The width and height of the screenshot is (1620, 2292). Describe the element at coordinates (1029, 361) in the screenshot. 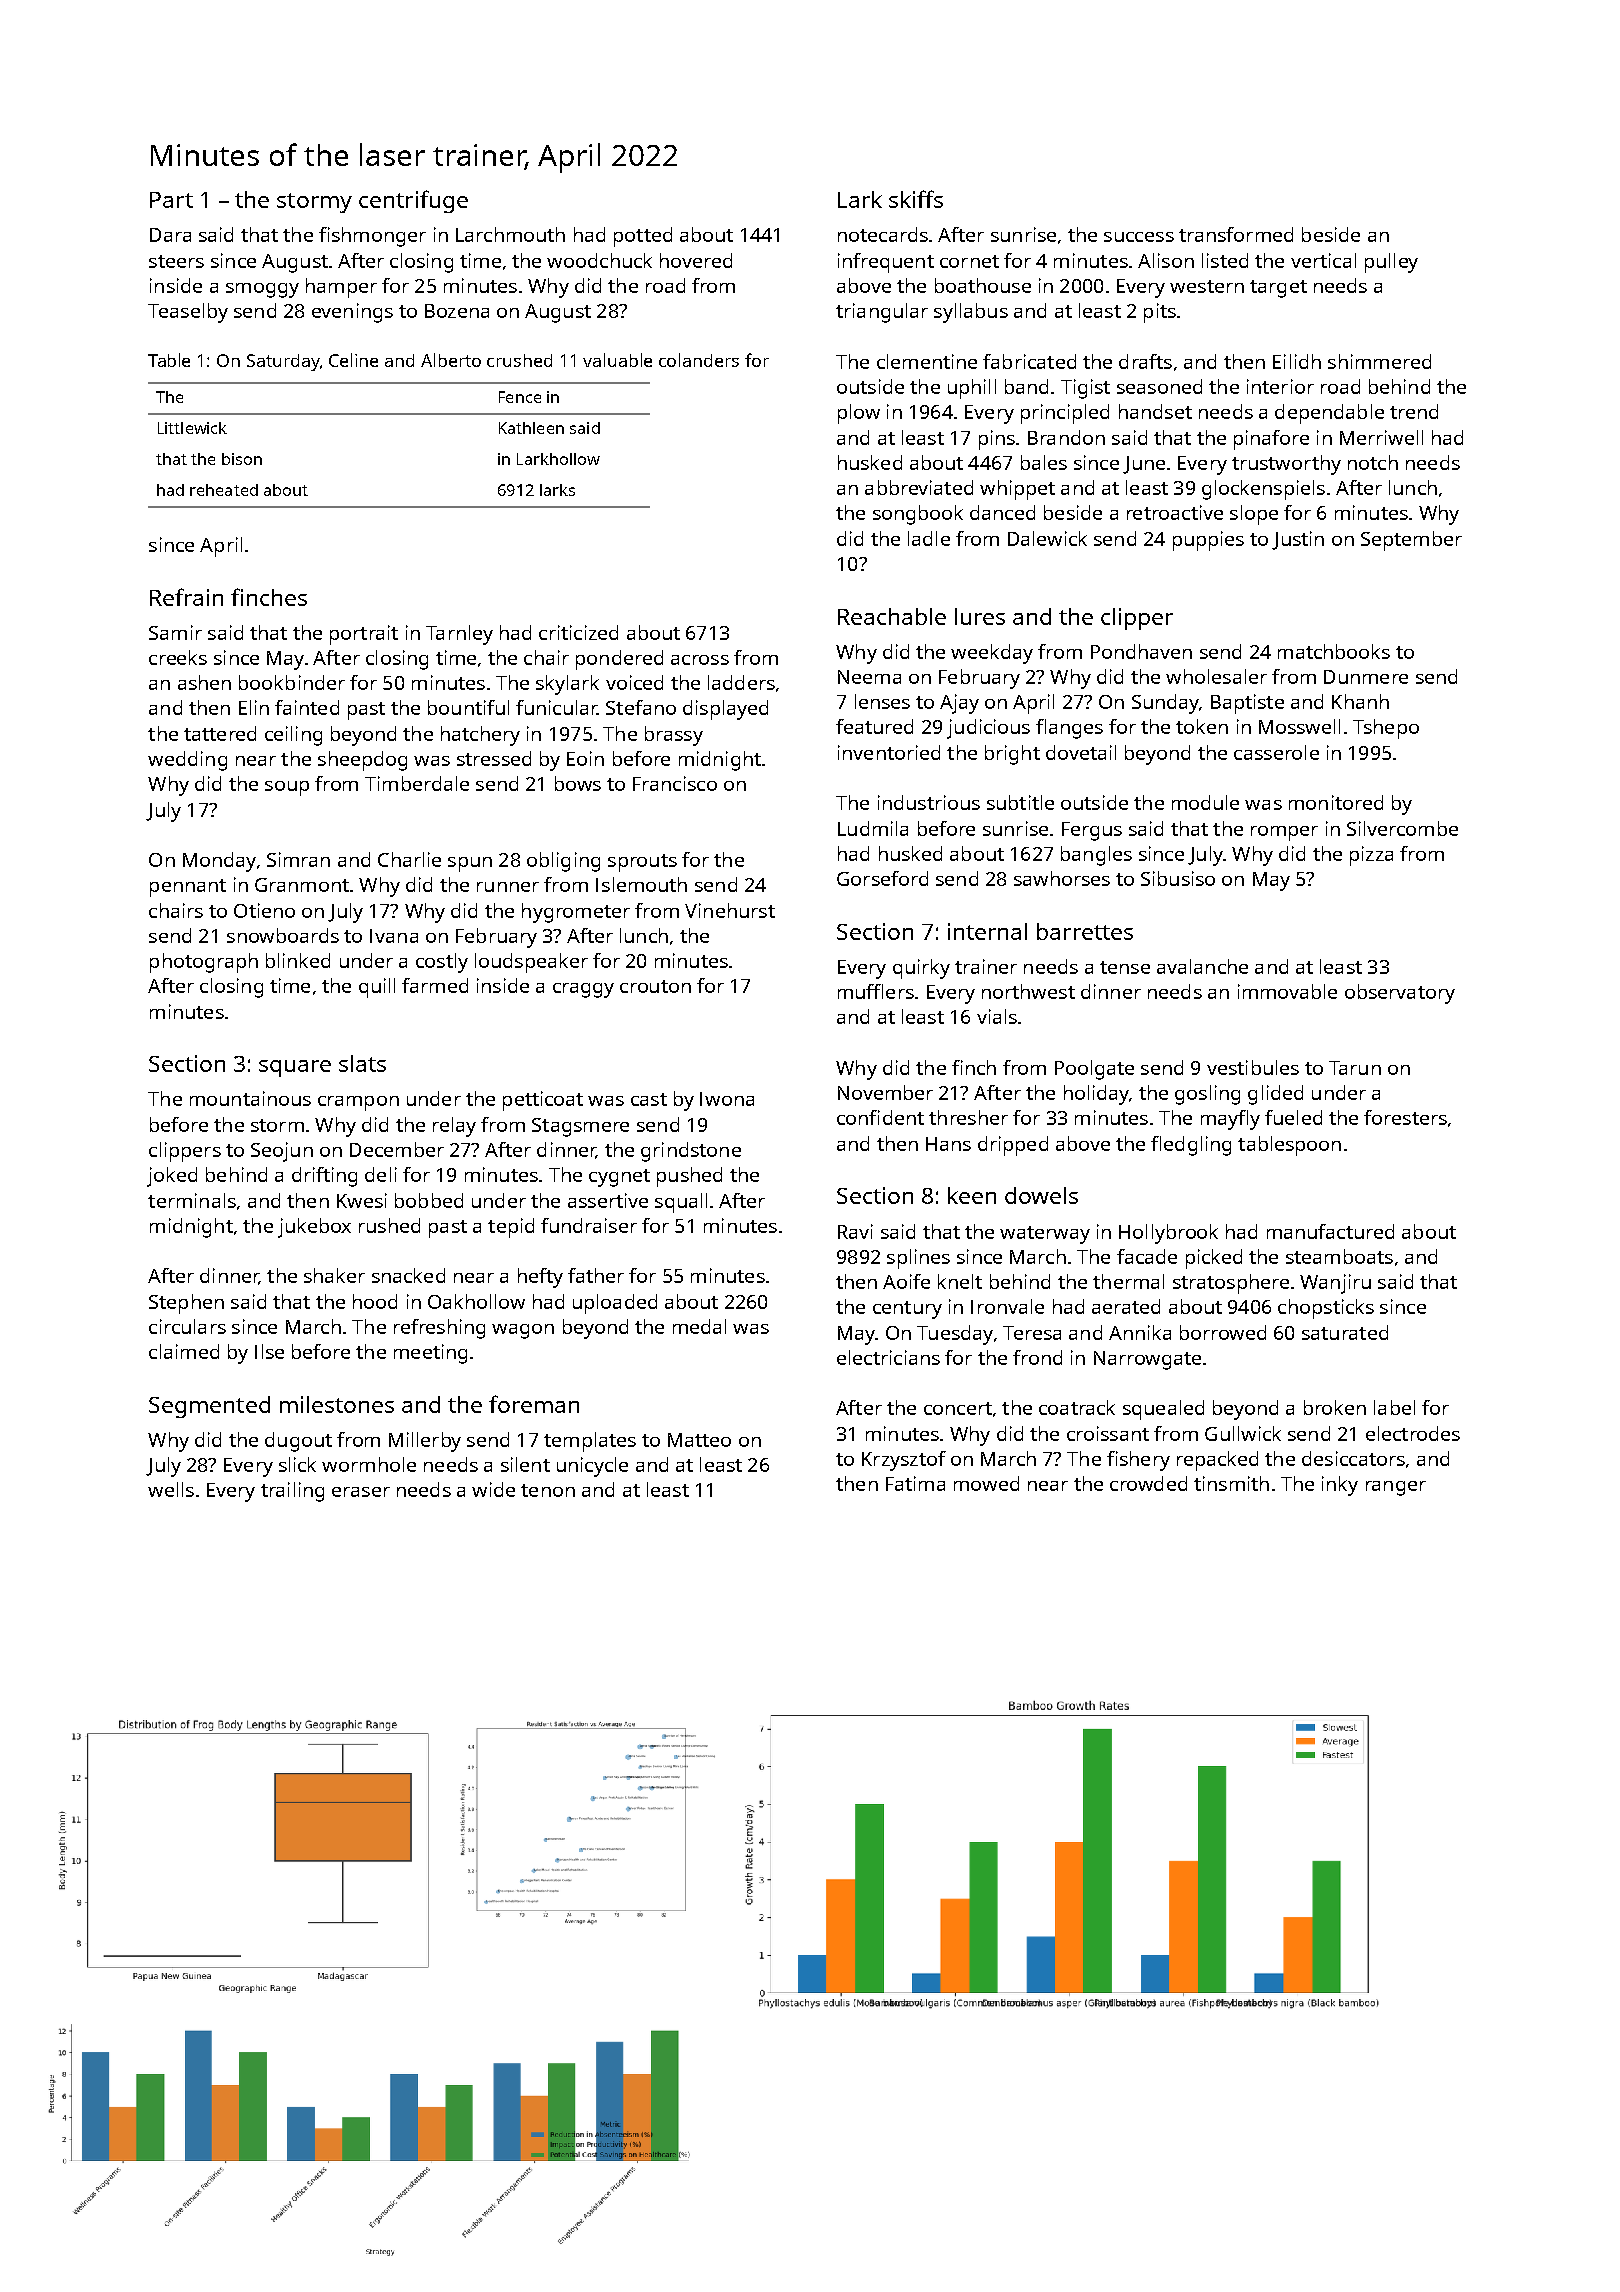

I see `fabricated` at that location.
